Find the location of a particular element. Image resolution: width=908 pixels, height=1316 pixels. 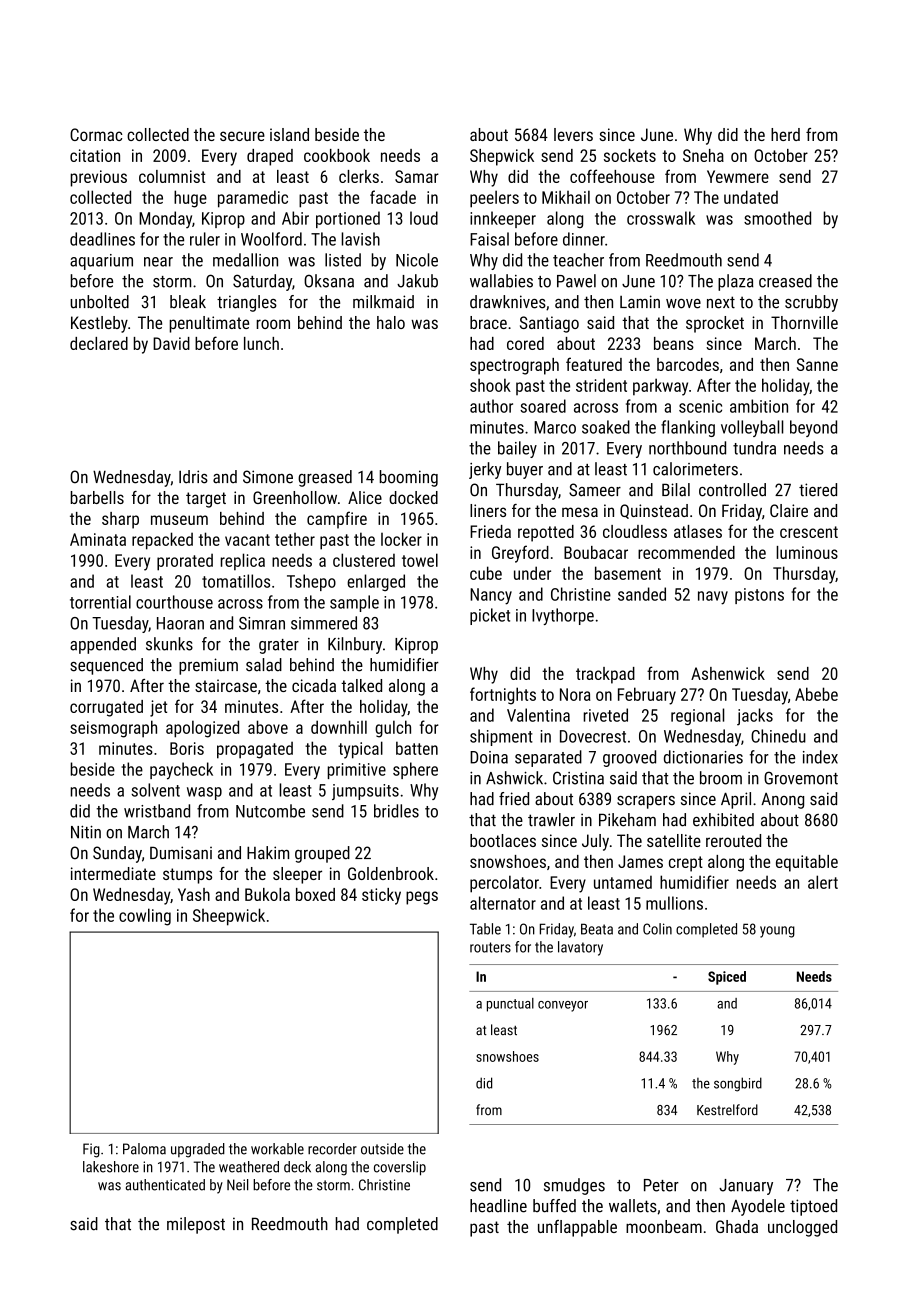

punctual is located at coordinates (510, 1005).
